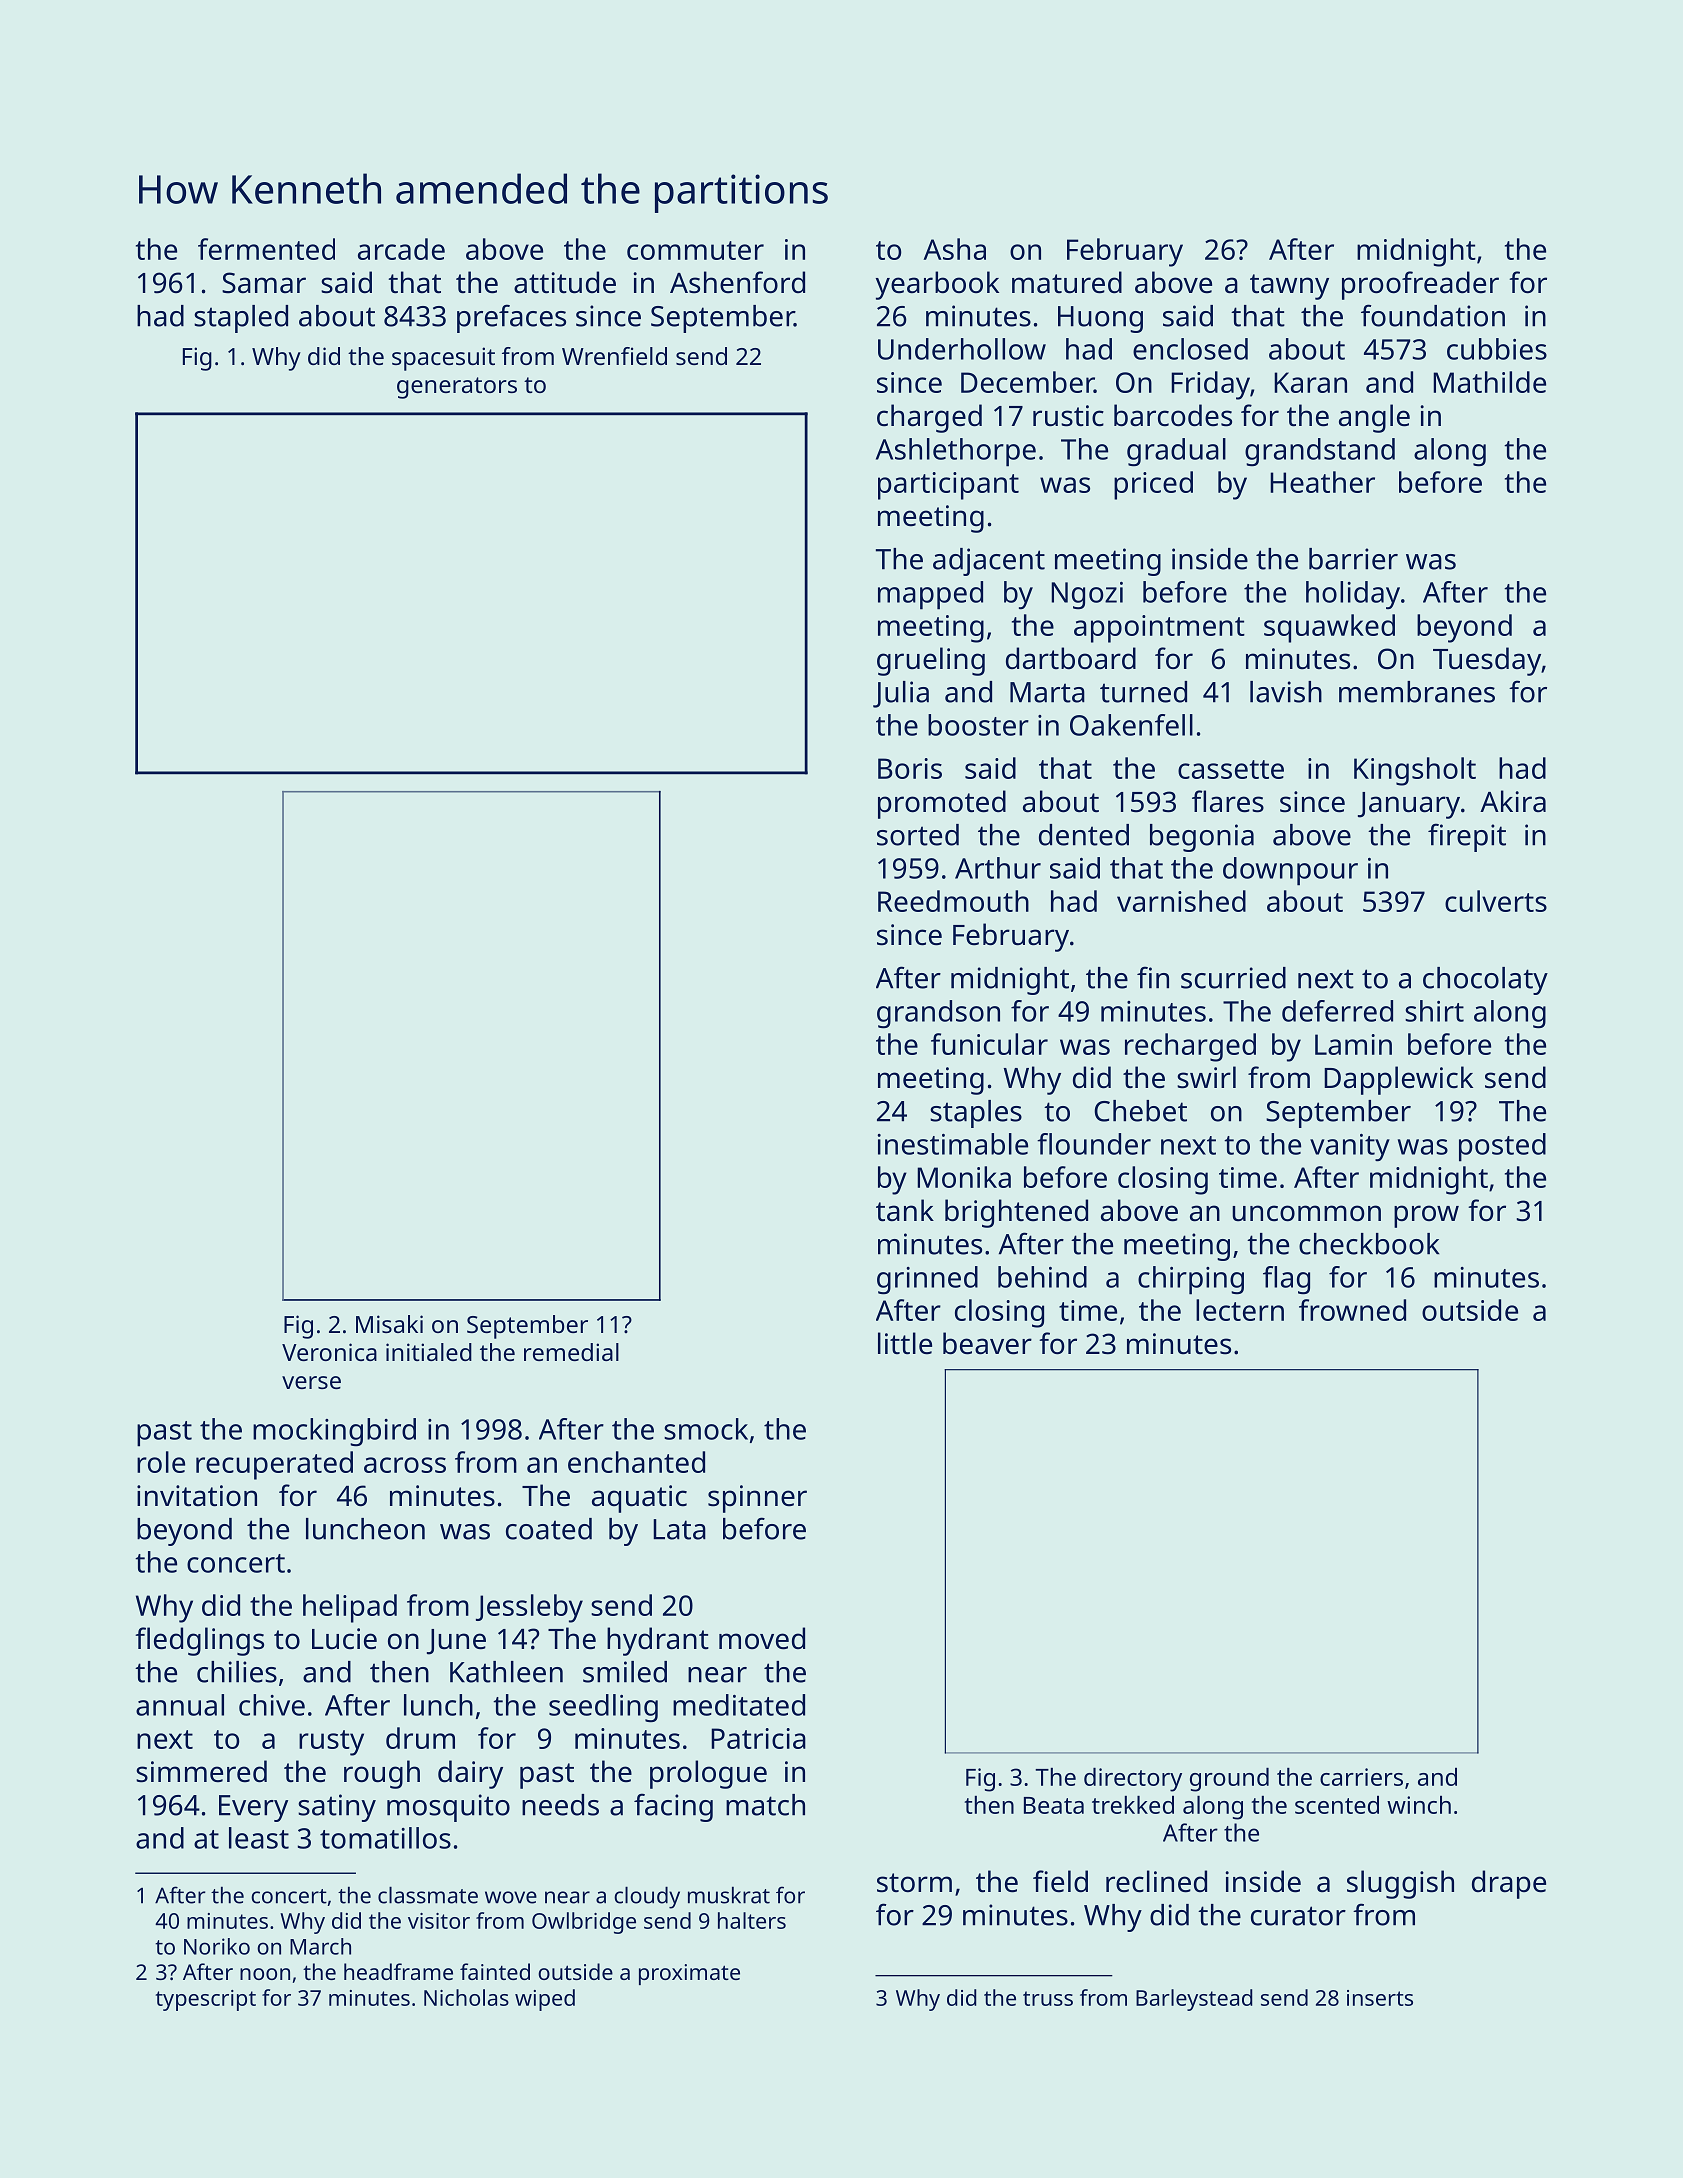  What do you see at coordinates (1206, 1077) in the screenshot?
I see `swirl` at bounding box center [1206, 1077].
